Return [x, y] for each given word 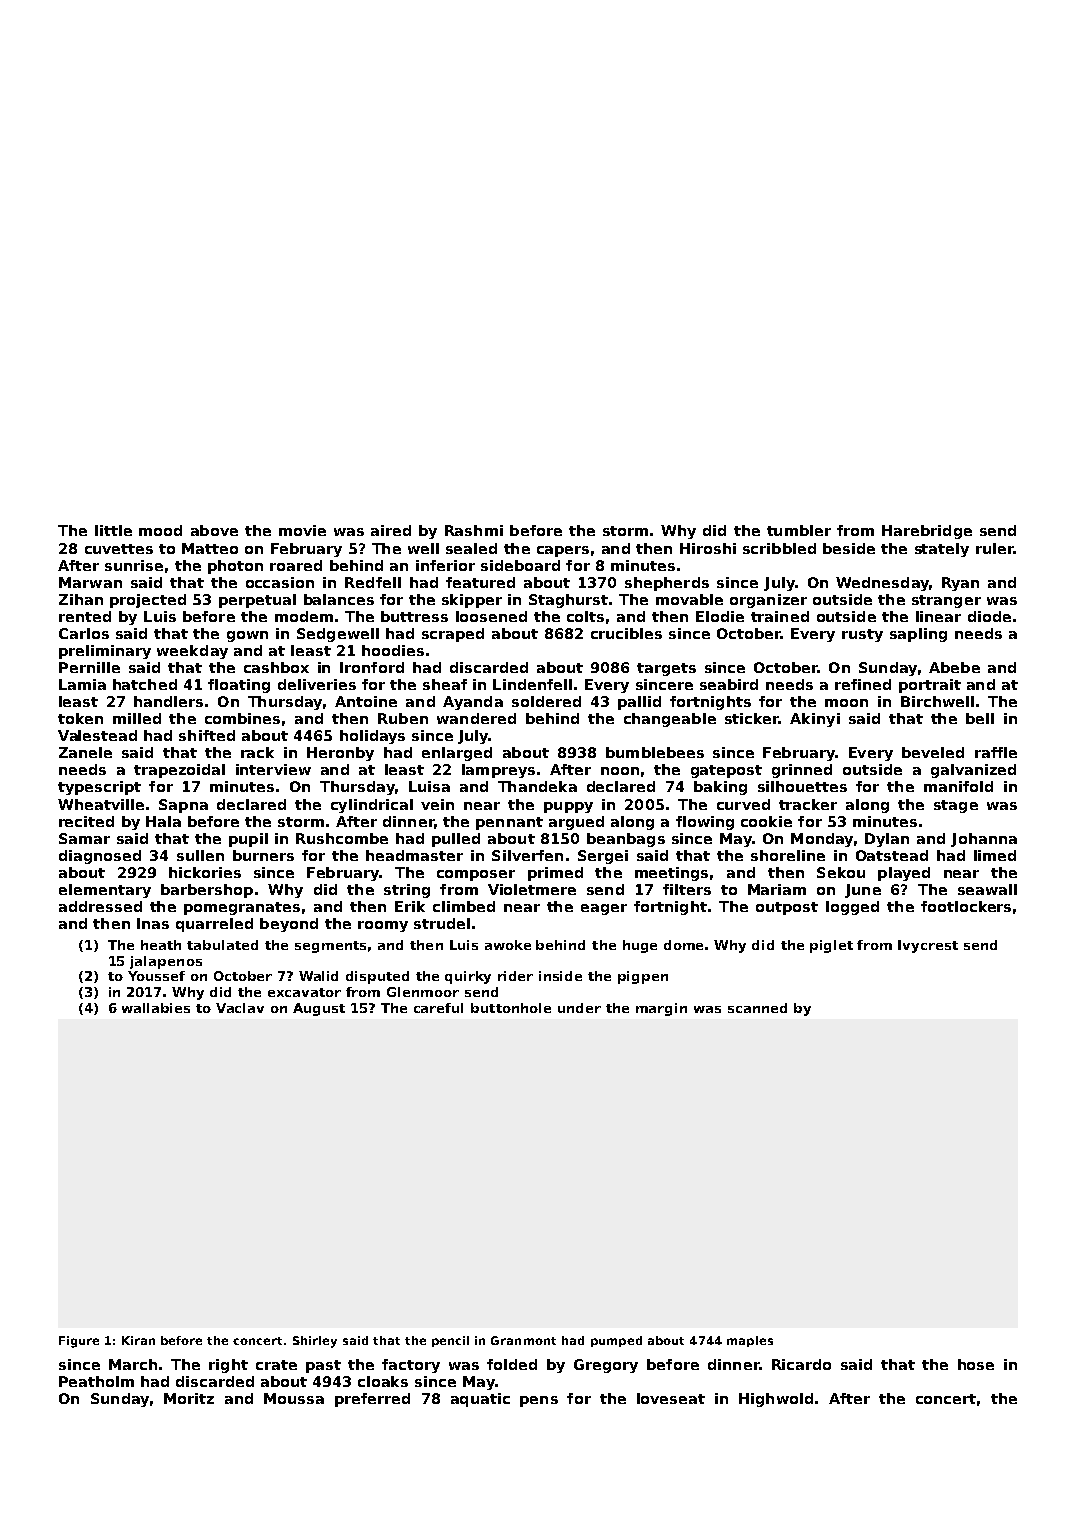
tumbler [799, 530]
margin [661, 1009]
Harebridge [927, 532]
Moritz [189, 1398]
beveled [933, 752]
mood [160, 530]
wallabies [156, 1008]
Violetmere [532, 889]
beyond [289, 925]
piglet [831, 946]
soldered [546, 701]
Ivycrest [928, 946]
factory [411, 1366]
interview [273, 769]
